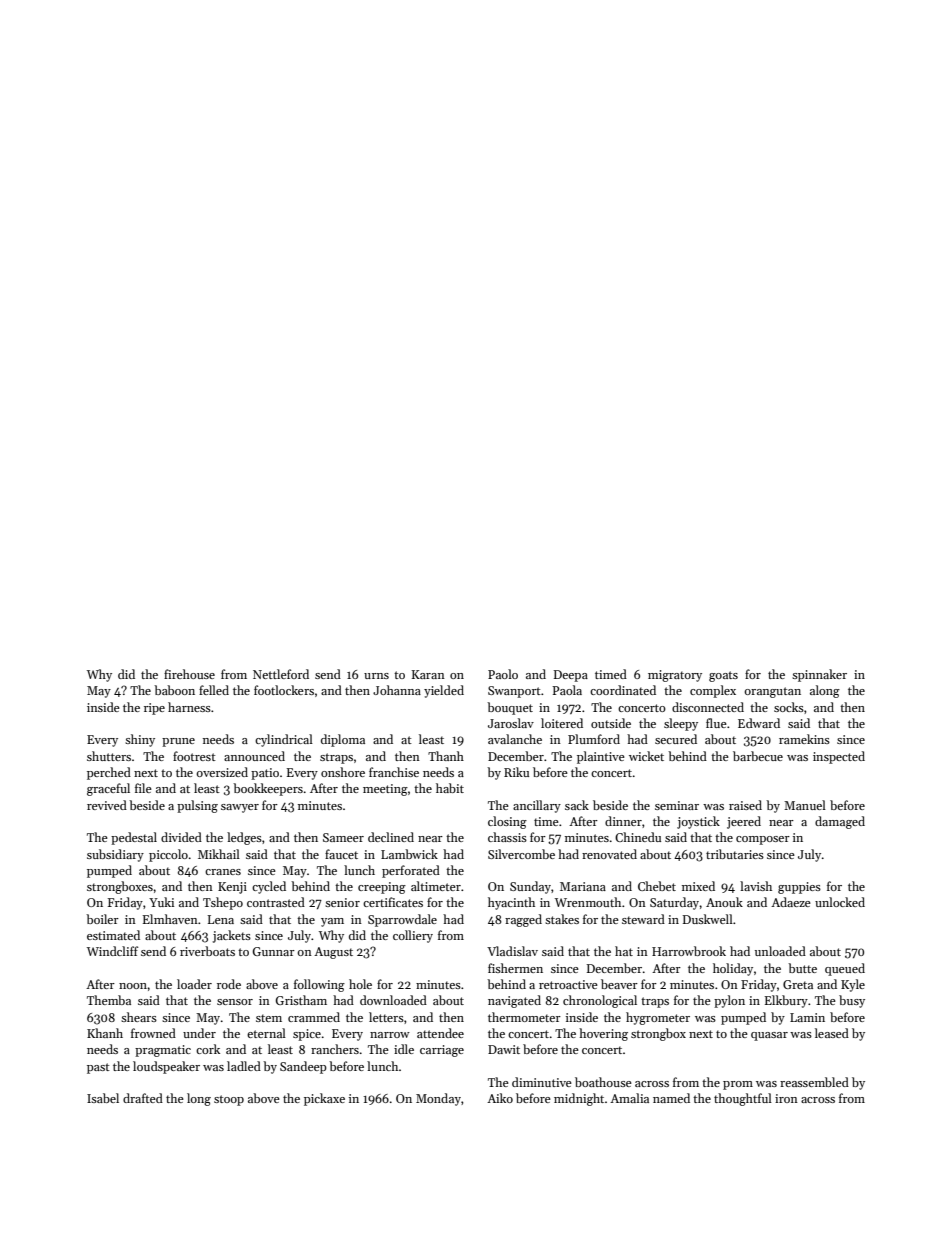 This screenshot has width=952, height=1233. Describe the element at coordinates (507, 837) in the screenshot. I see `chassis` at that location.
